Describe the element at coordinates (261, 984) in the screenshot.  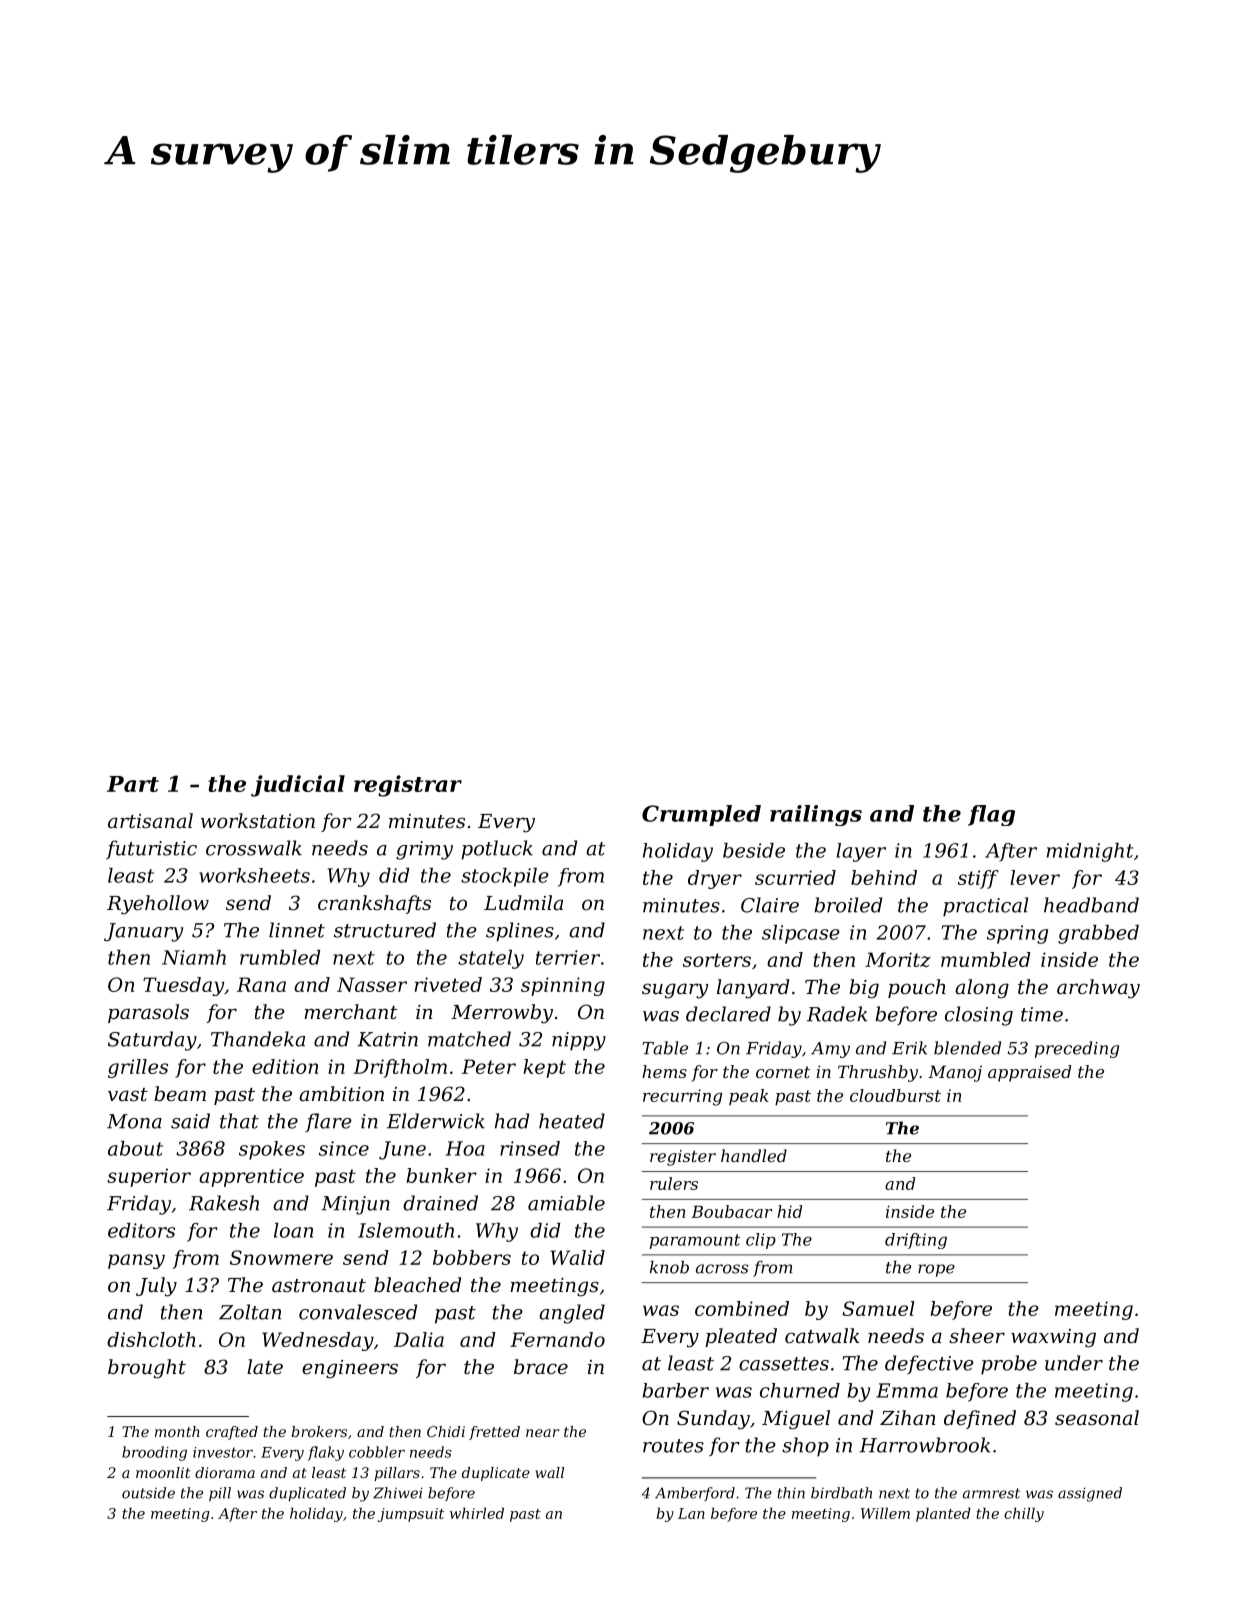
I see `Rana` at that location.
